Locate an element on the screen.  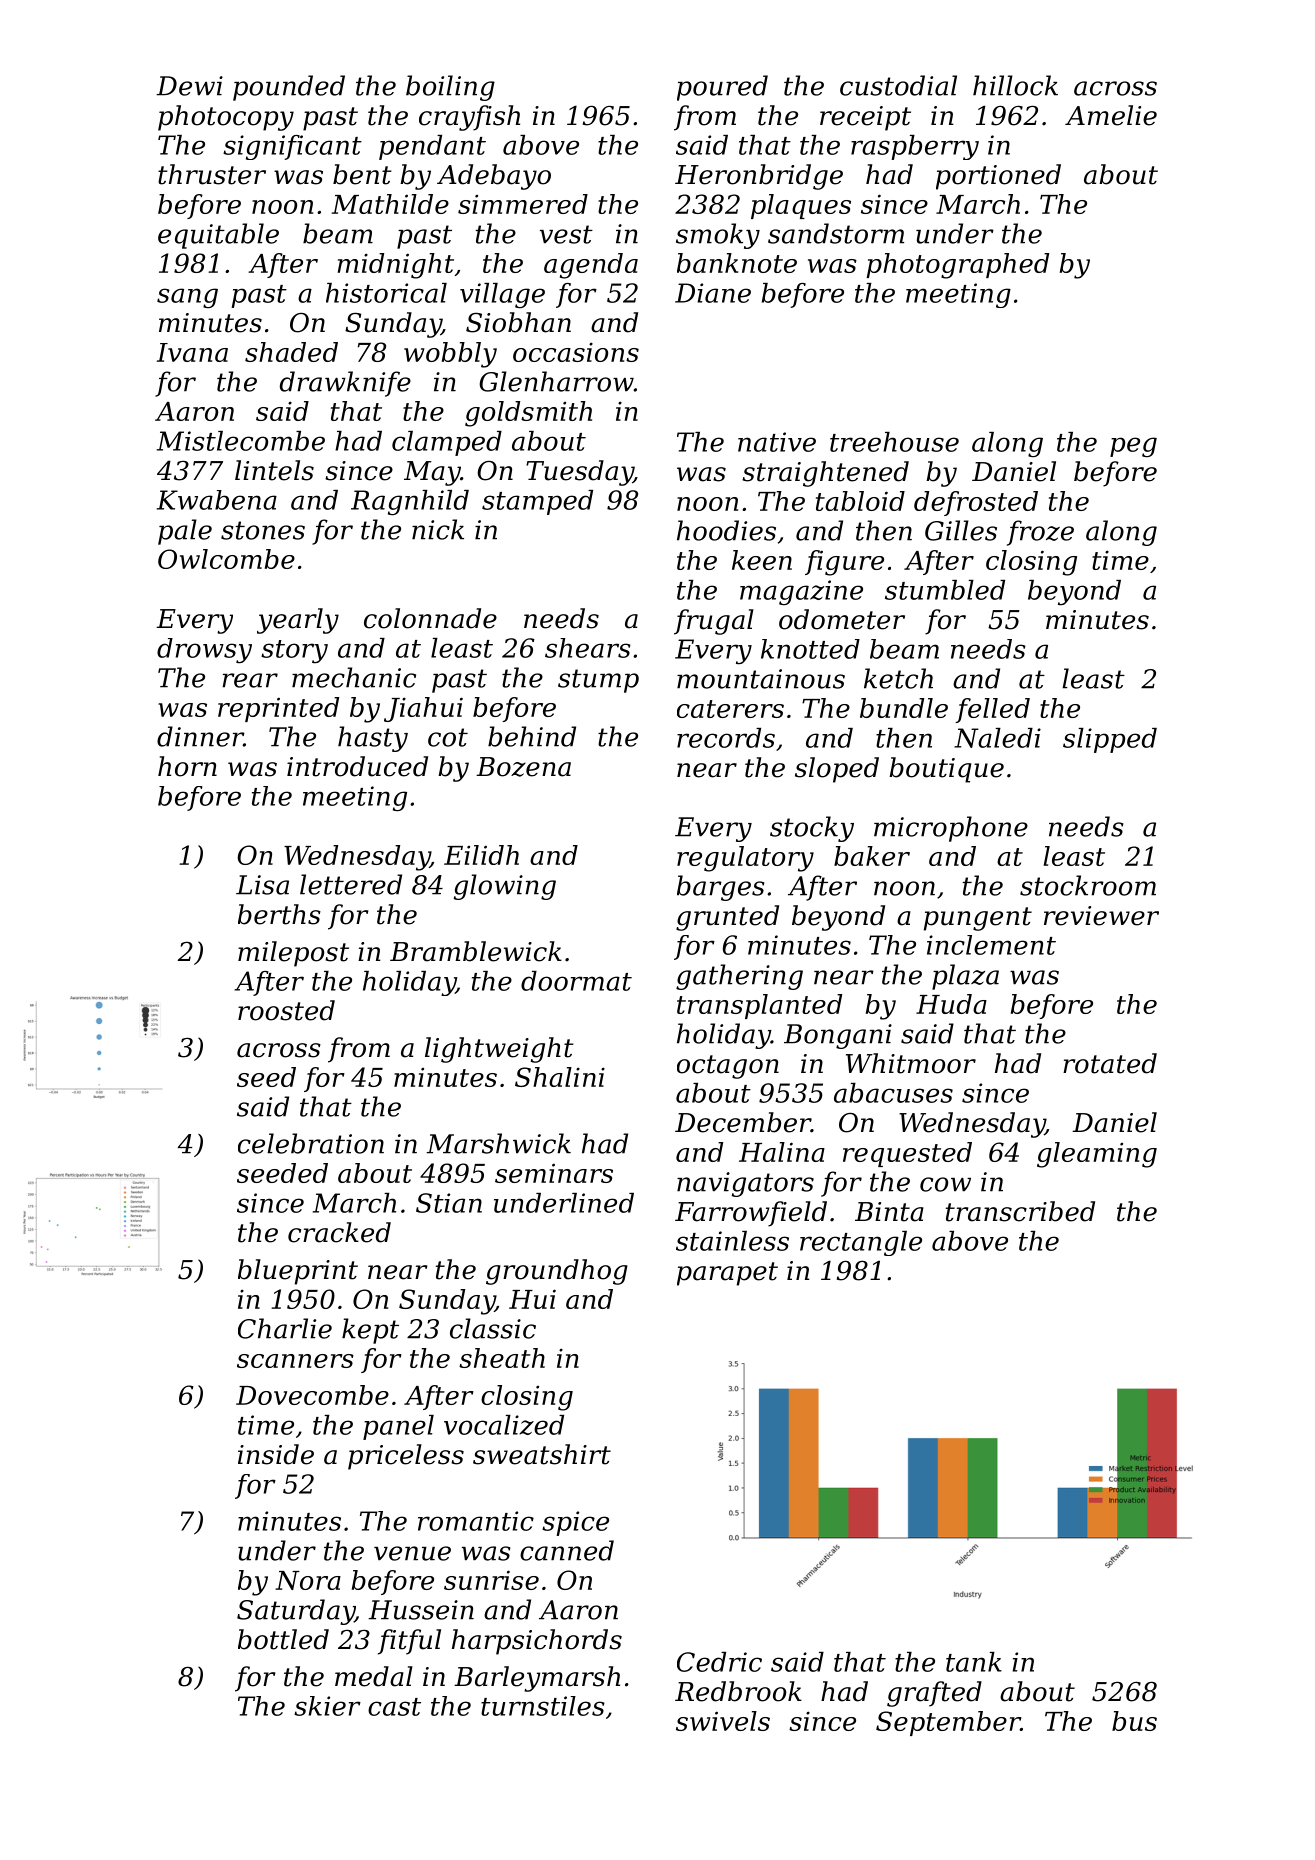
Cedric is located at coordinates (719, 1662).
